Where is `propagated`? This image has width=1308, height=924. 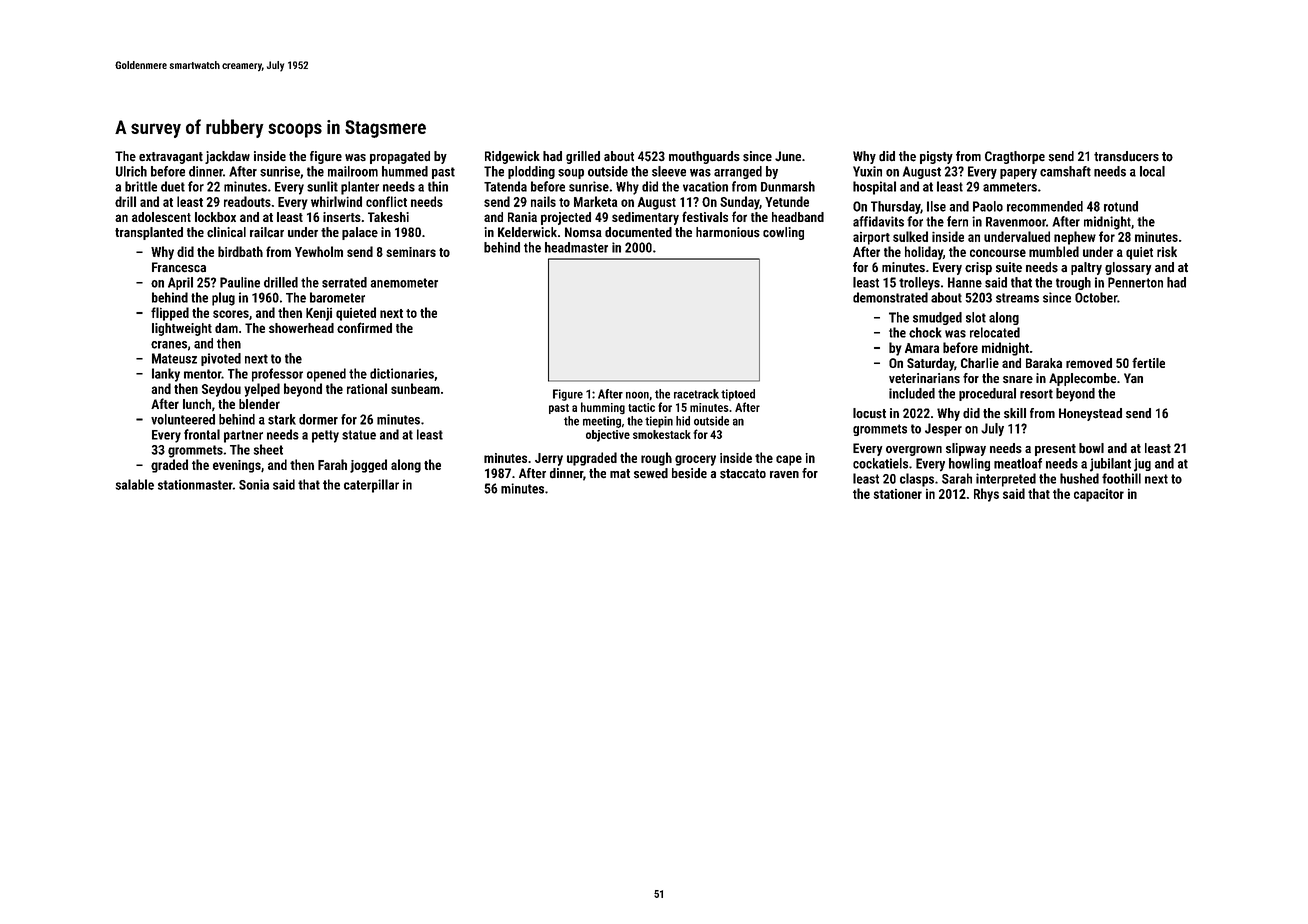 propagated is located at coordinates (400, 157).
